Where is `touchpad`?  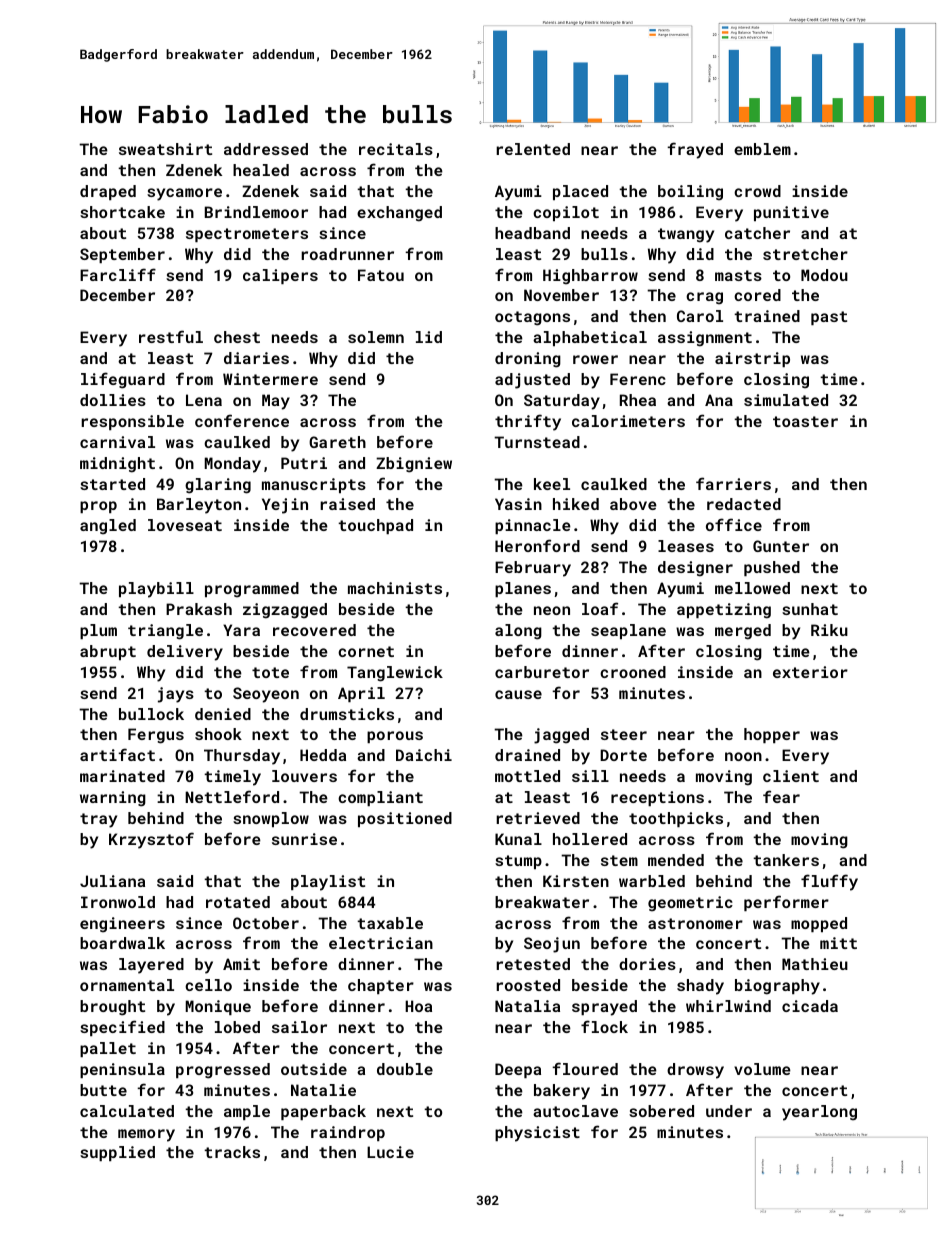 touchpad is located at coordinates (375, 526).
